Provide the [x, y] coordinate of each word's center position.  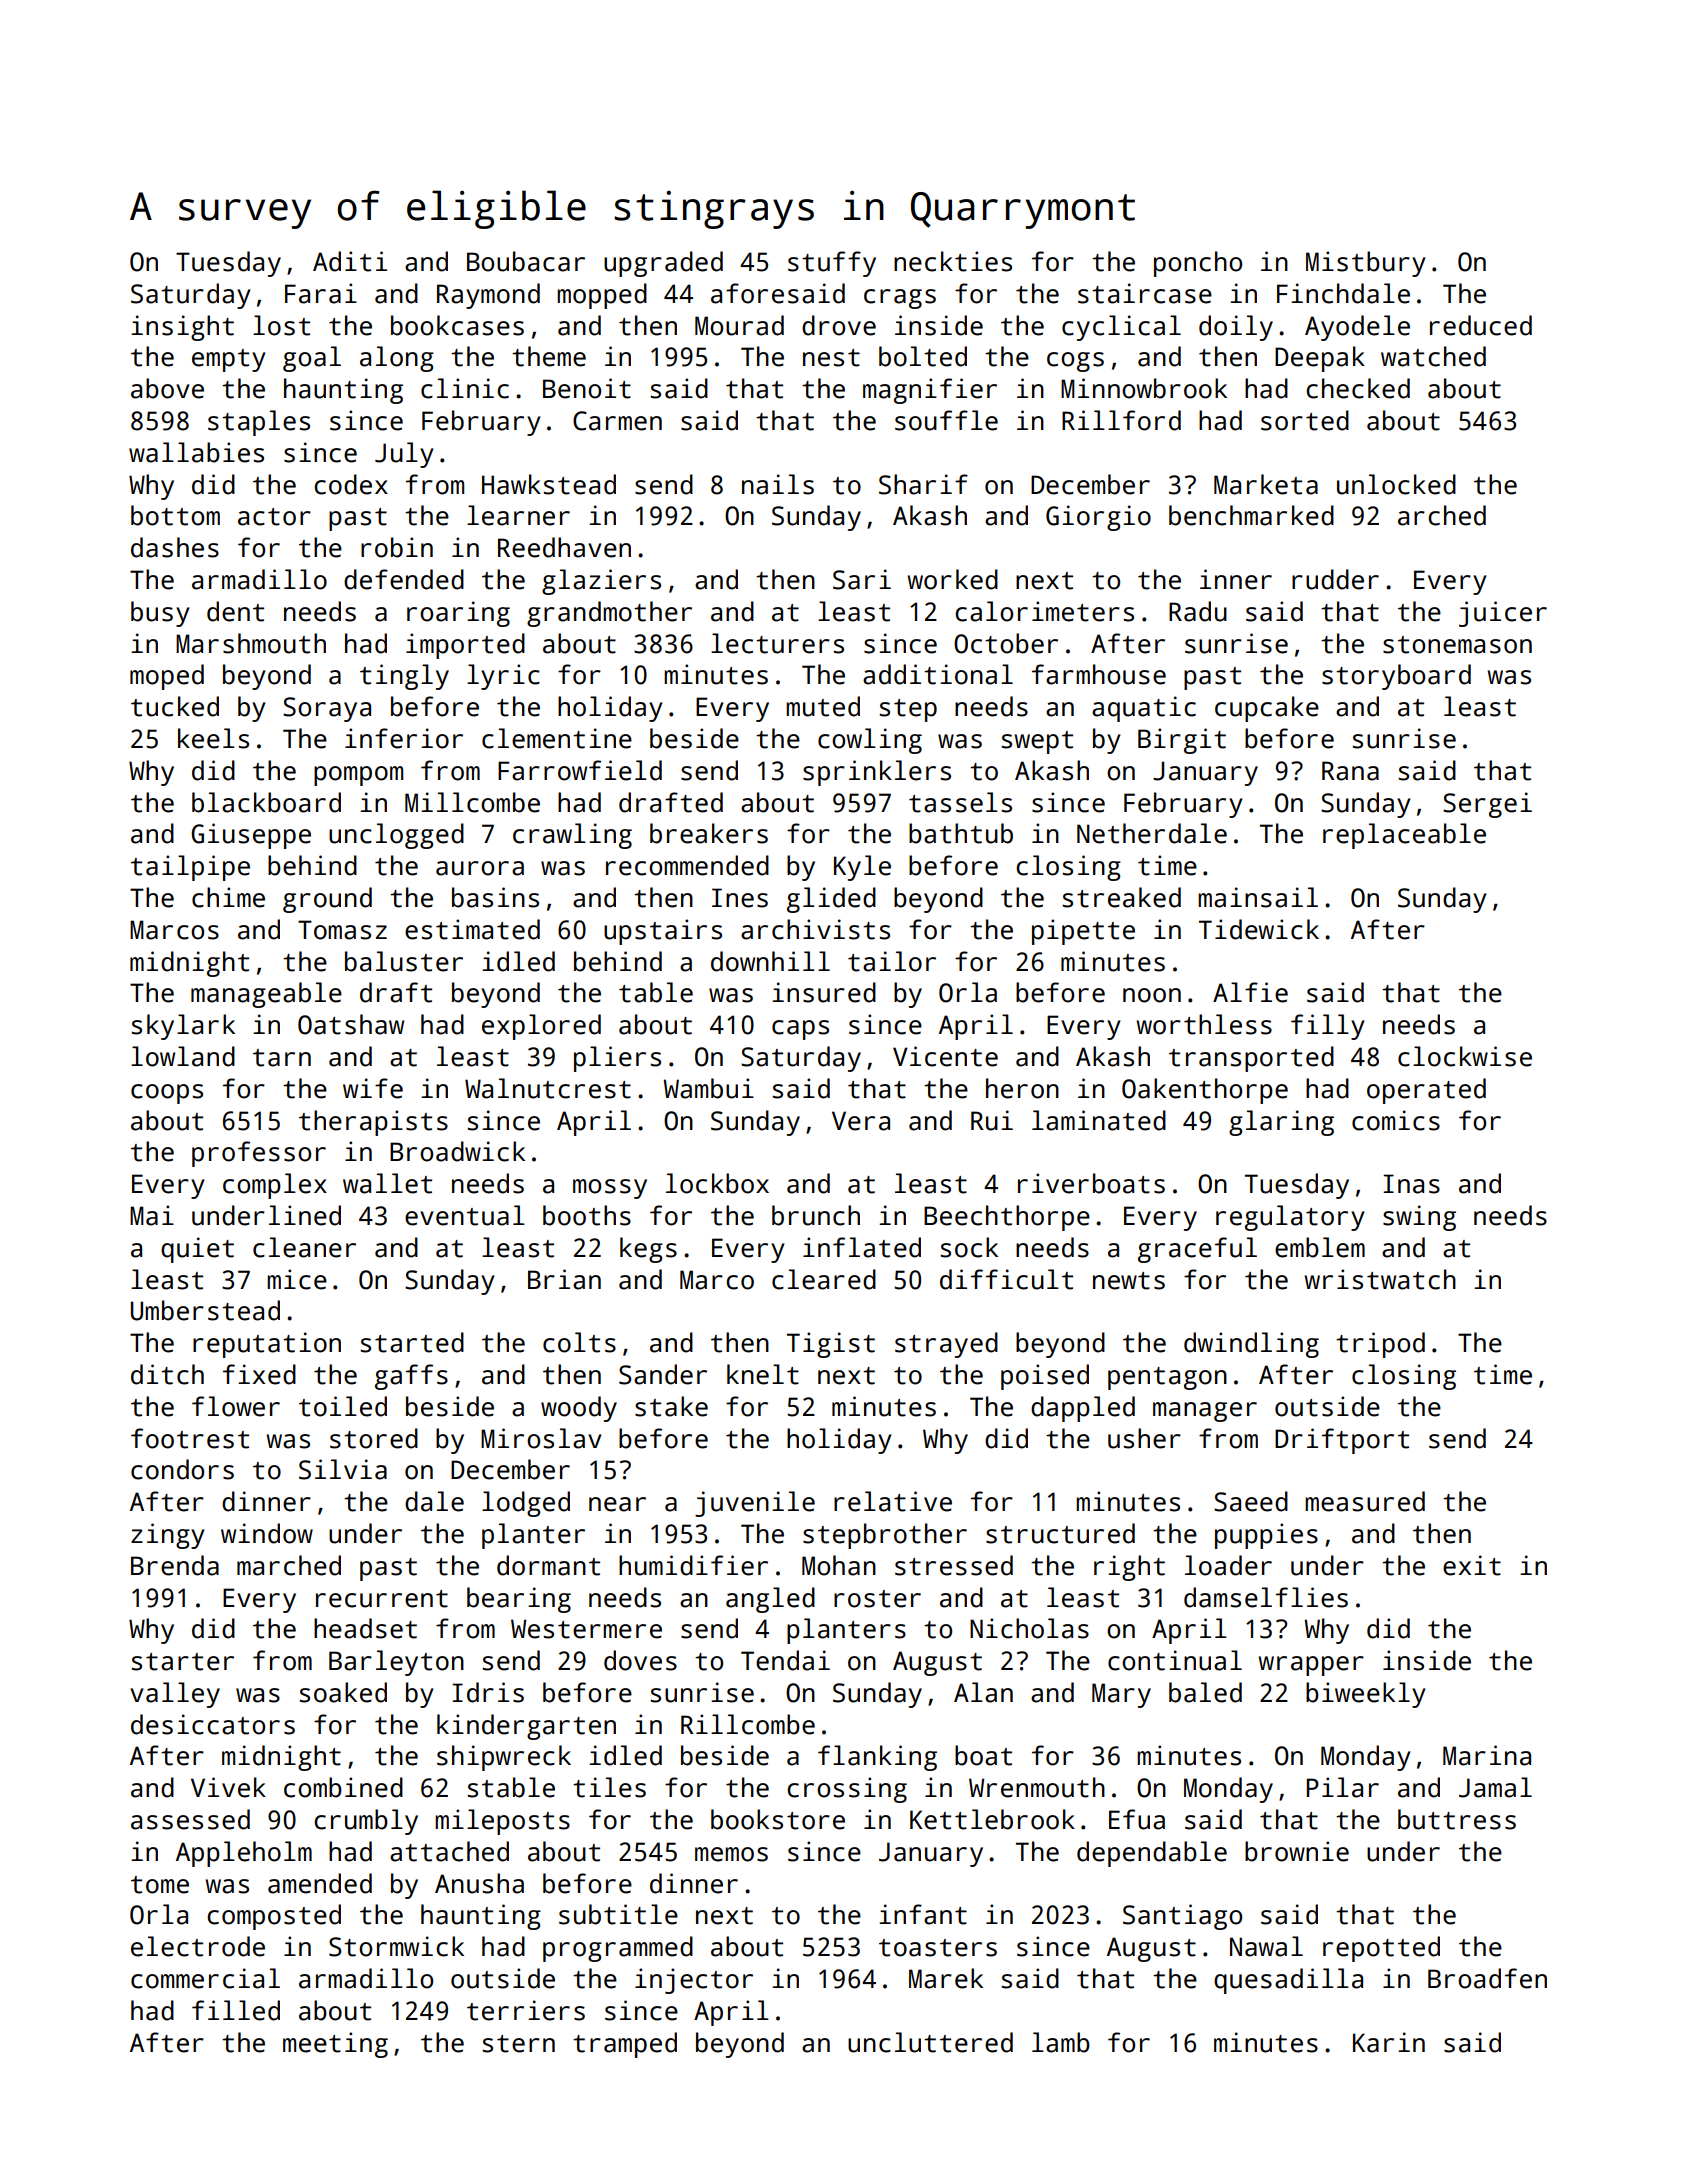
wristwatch [1380, 1279]
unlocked [1396, 484]
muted [823, 706]
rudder [1335, 579]
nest [831, 358]
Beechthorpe [1007, 1218]
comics [1396, 1120]
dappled [1083, 1409]
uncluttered [930, 2042]
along [397, 359]
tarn [282, 1058]
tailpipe [190, 868]
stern [519, 2044]
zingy [168, 1536]
